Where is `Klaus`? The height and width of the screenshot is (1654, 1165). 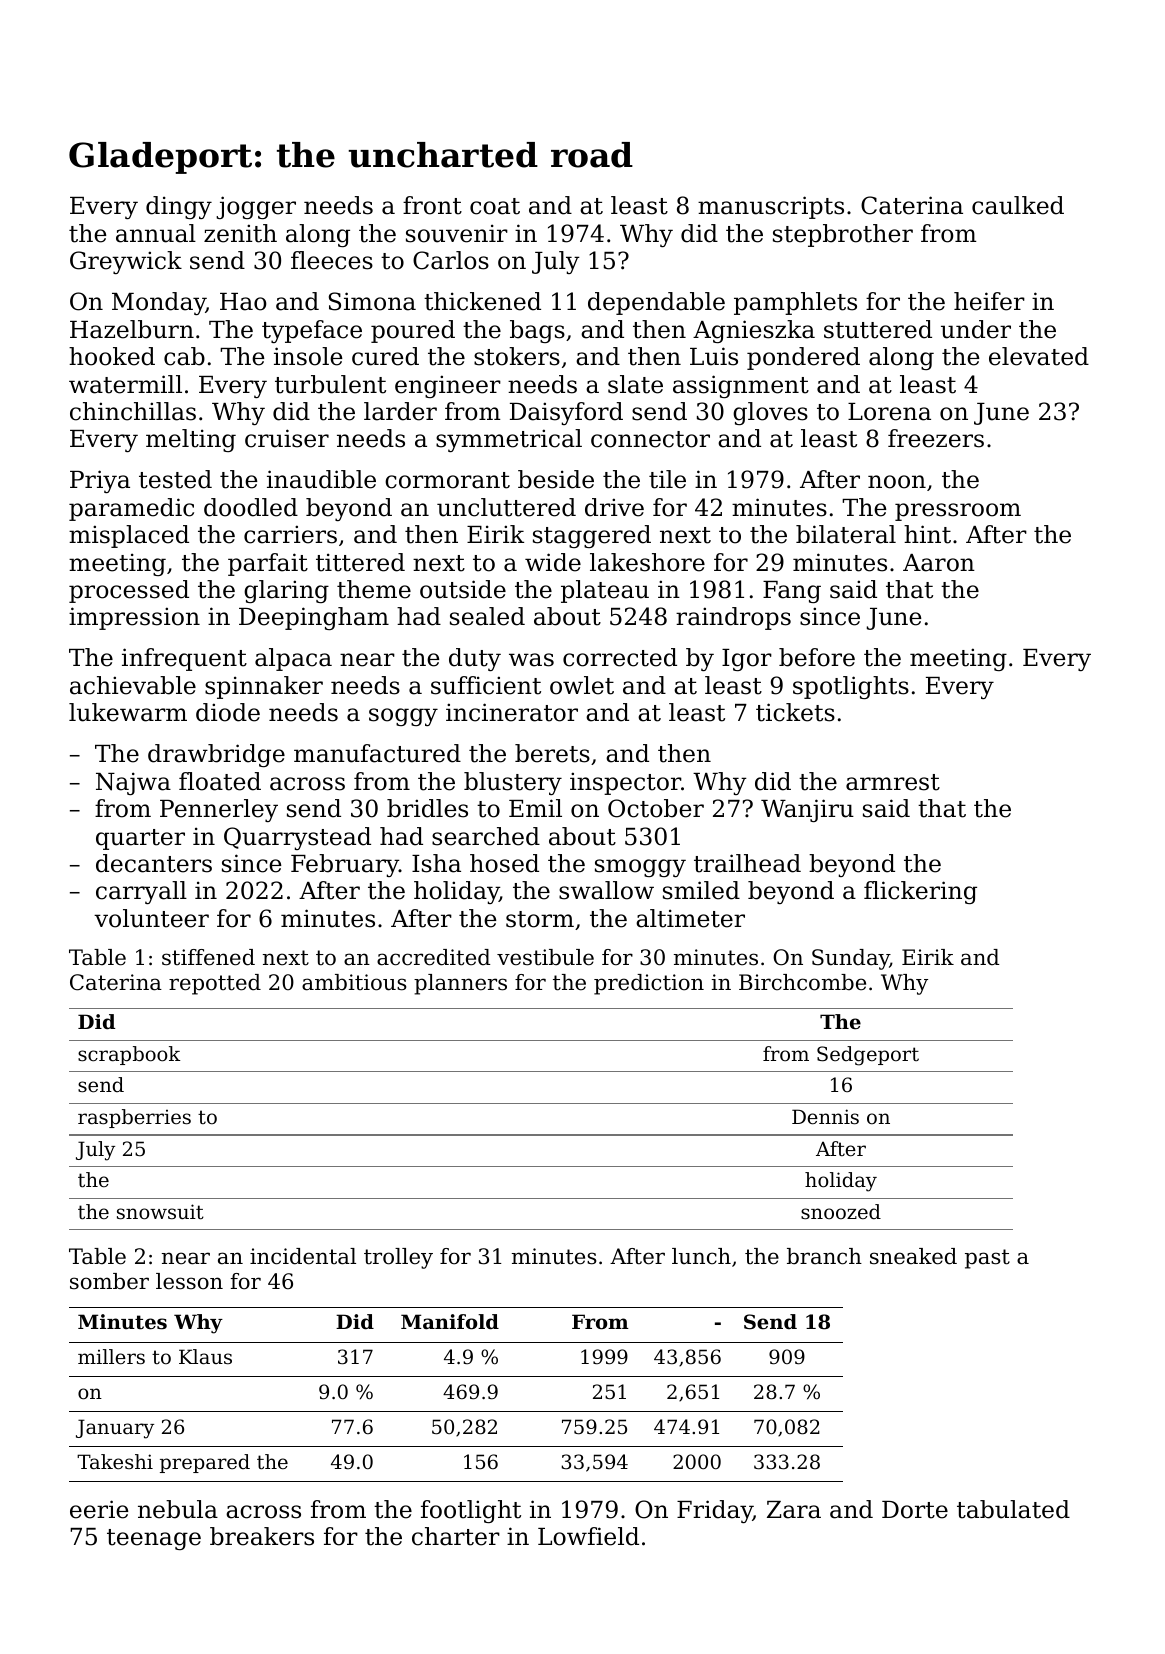
Klaus is located at coordinates (205, 1357).
